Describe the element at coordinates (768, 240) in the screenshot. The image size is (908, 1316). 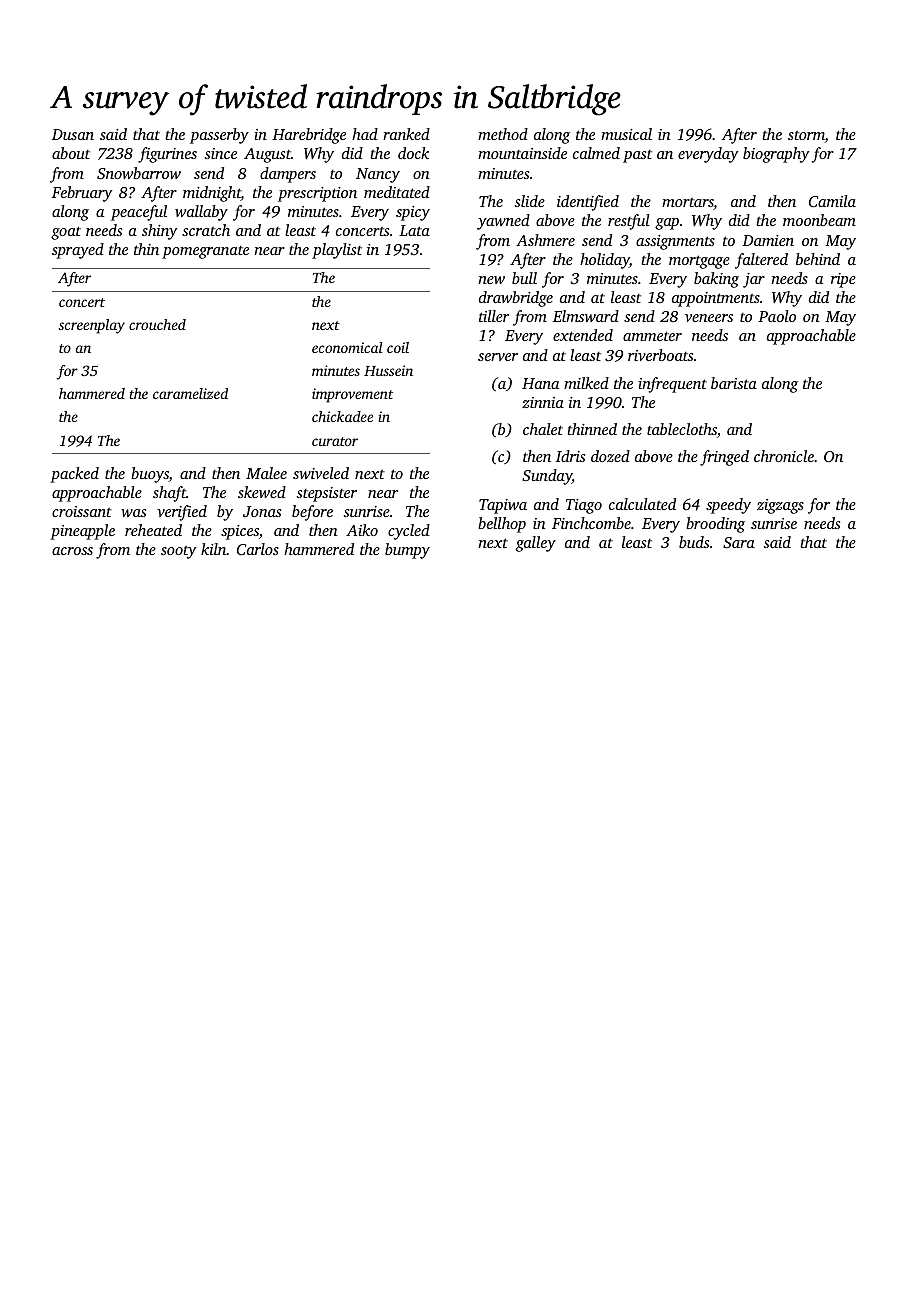
I see `Damien` at that location.
